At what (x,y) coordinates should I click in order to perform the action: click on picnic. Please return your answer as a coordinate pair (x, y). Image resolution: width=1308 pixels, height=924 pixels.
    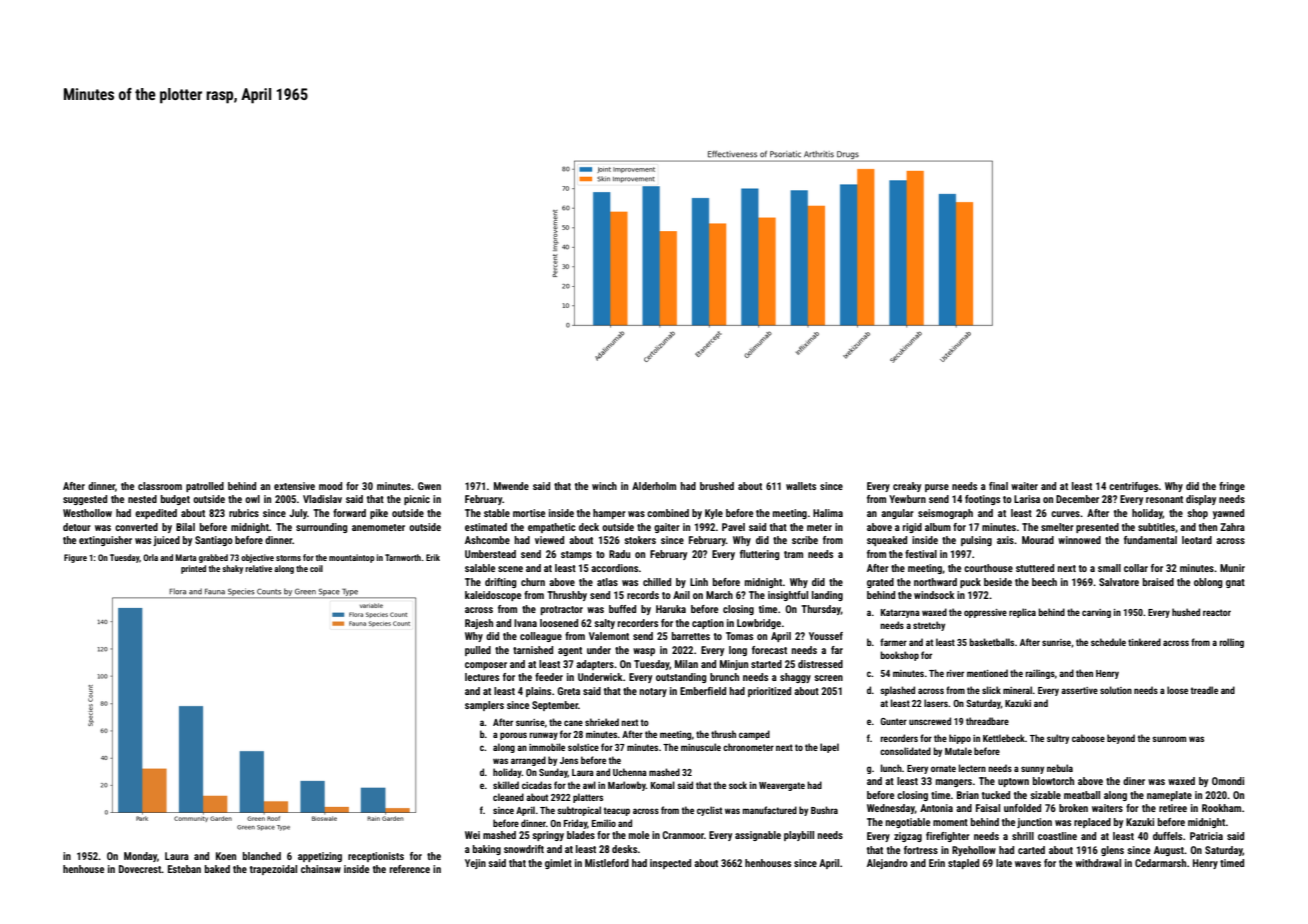
    Looking at the image, I should click on (417, 500).
